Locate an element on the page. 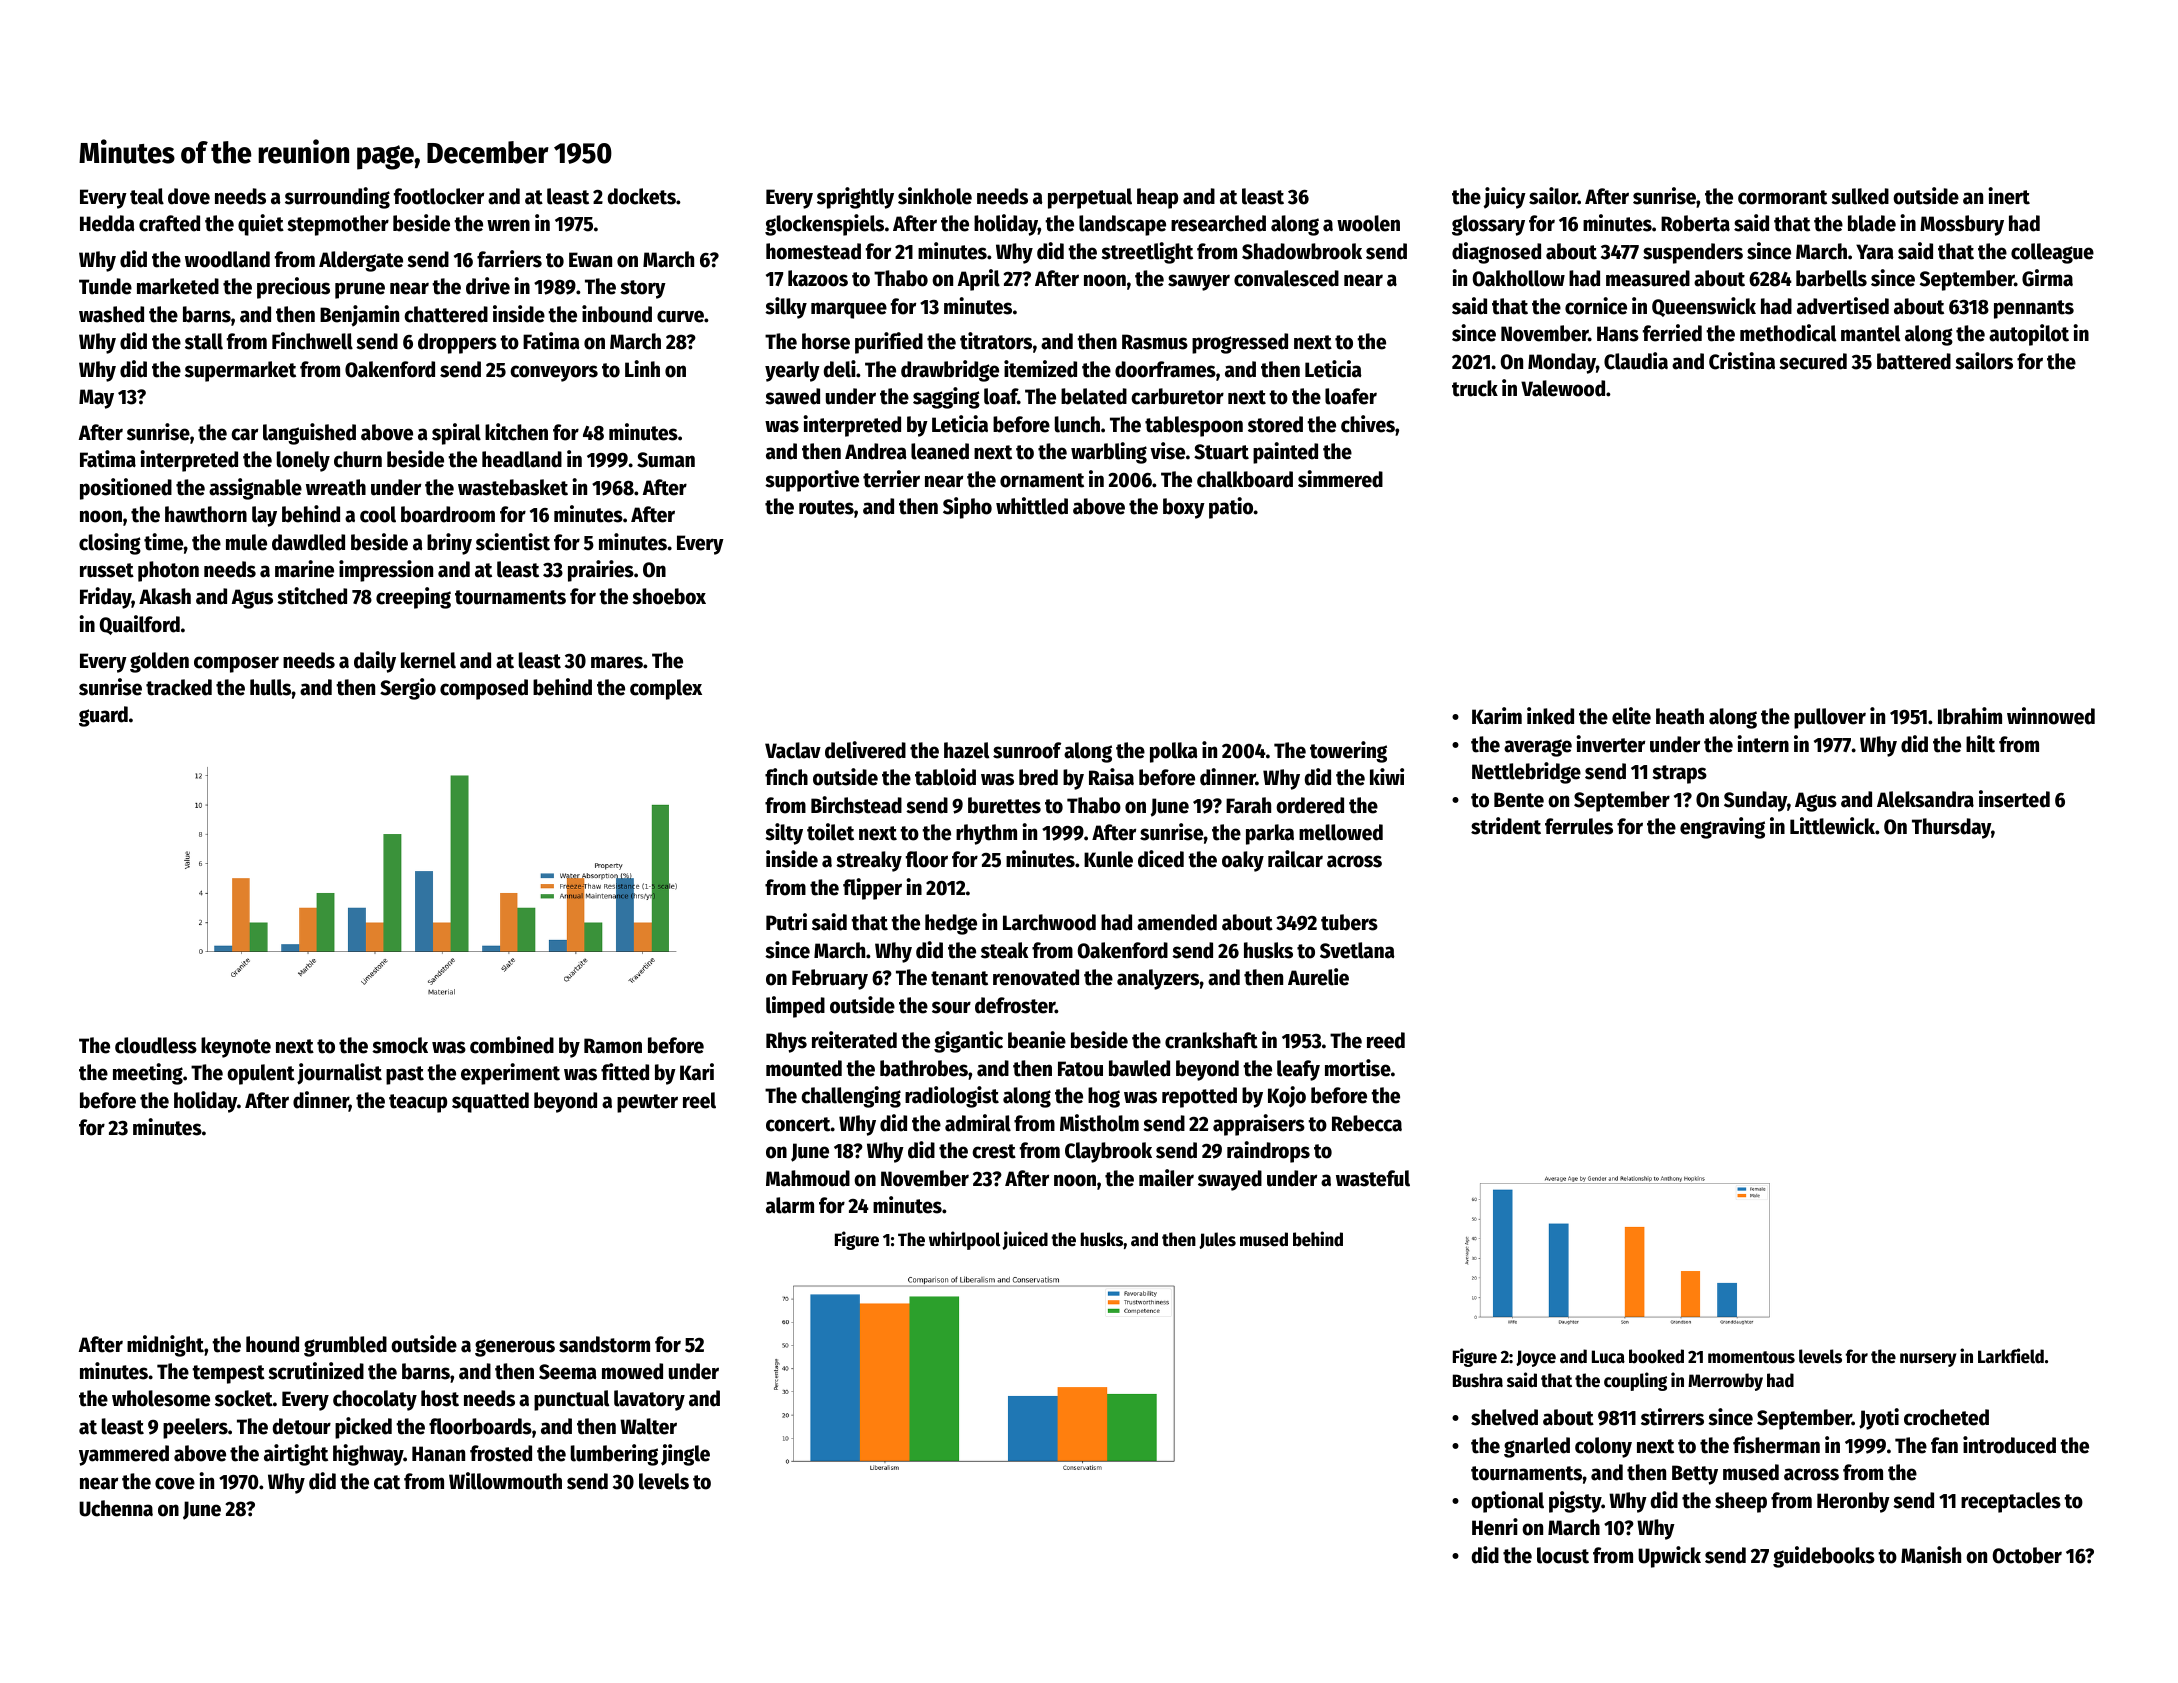  heap is located at coordinates (1157, 198).
